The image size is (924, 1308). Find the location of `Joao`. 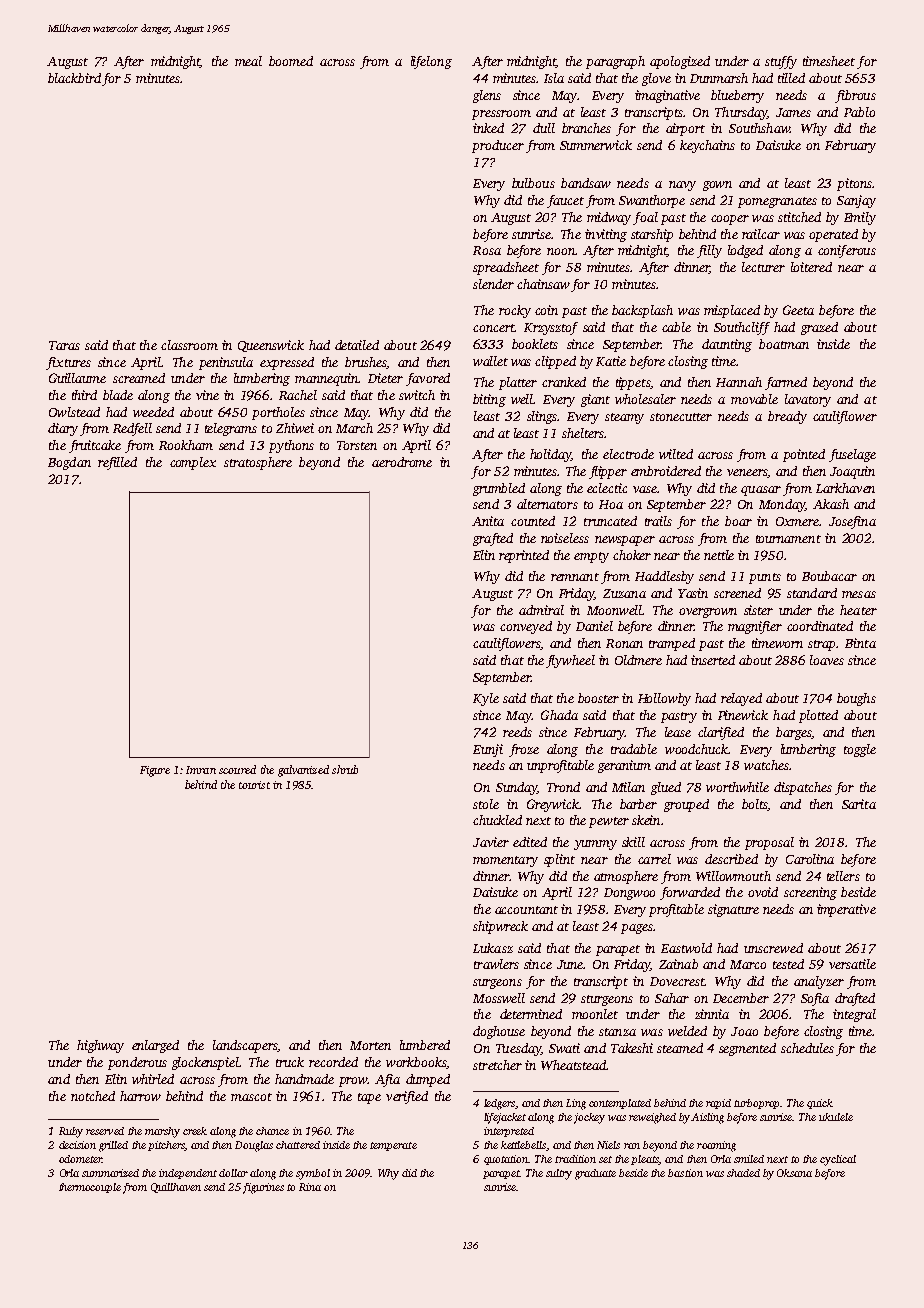

Joao is located at coordinates (744, 1031).
